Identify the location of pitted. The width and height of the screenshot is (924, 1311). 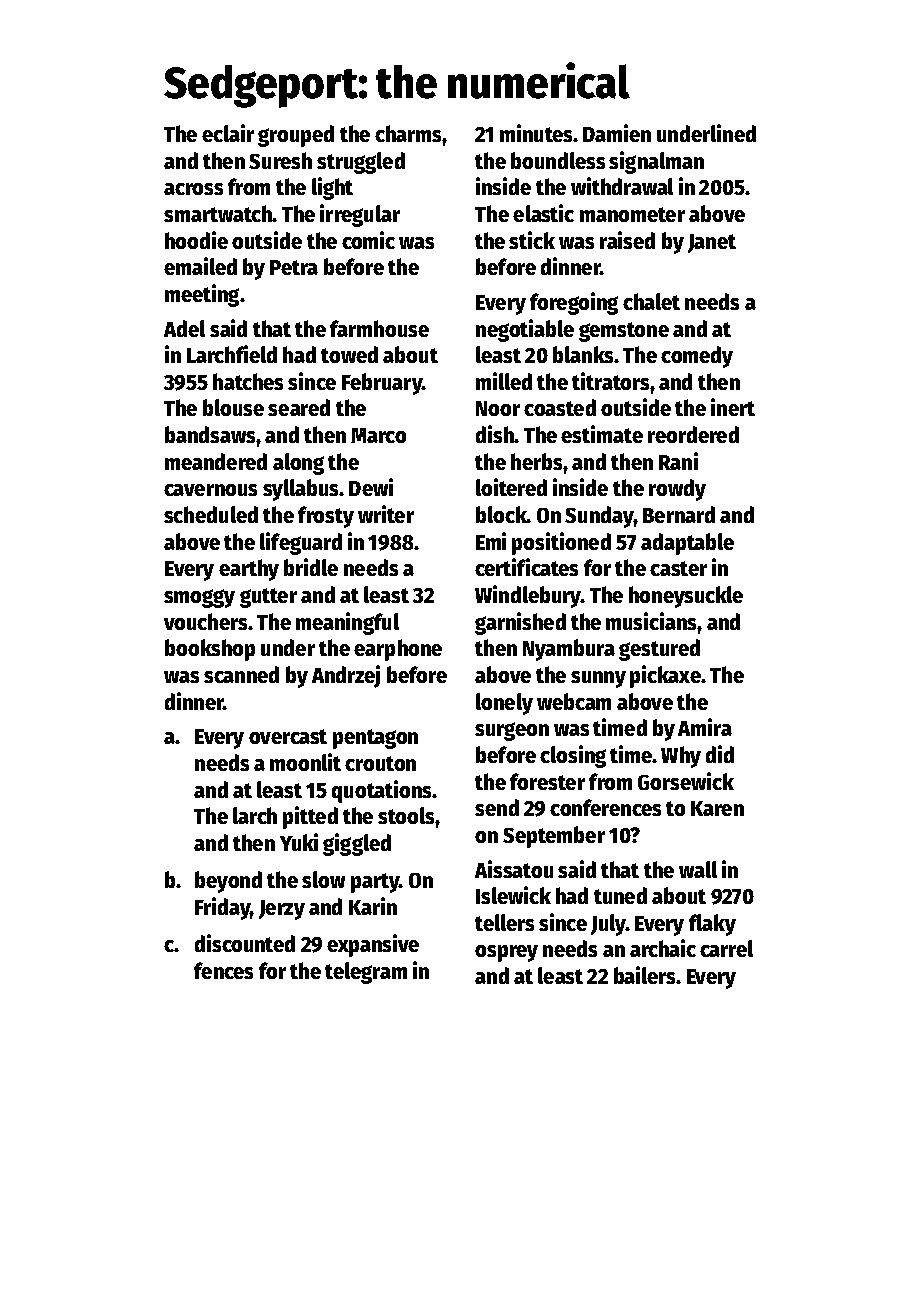
(310, 817).
